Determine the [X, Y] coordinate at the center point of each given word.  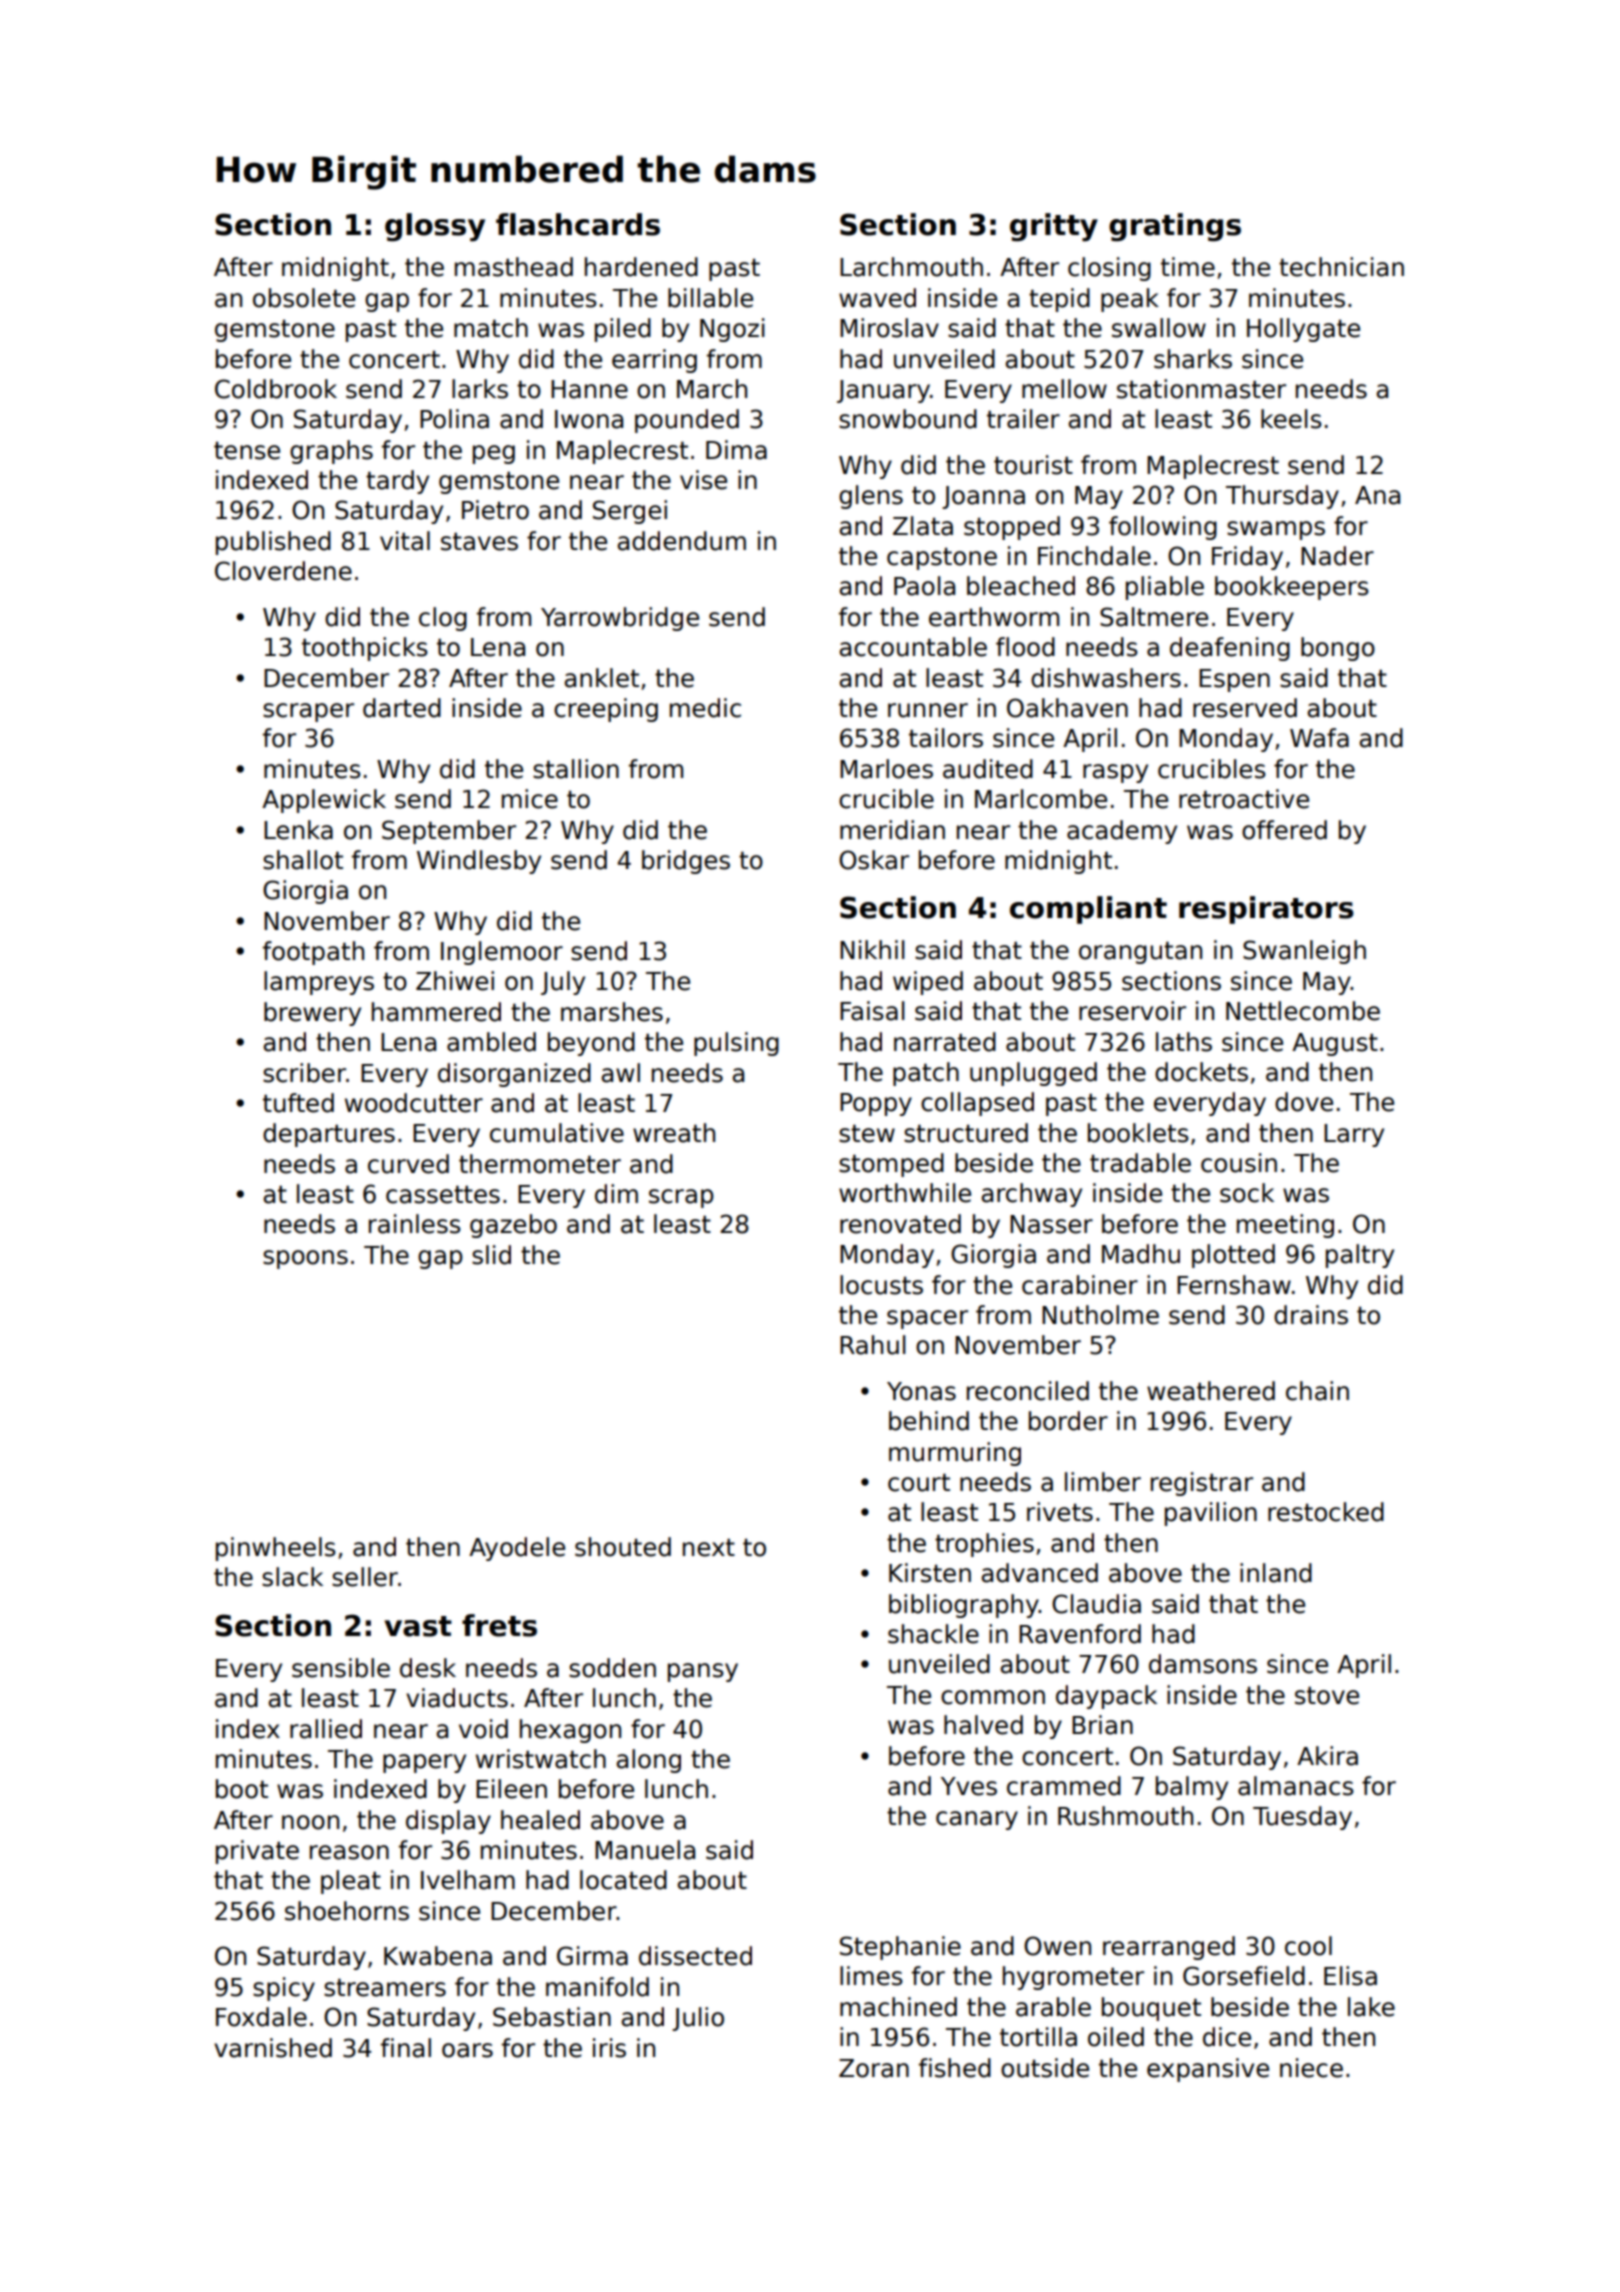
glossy [435, 227]
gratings [1175, 227]
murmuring [955, 1454]
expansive [1208, 2070]
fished [955, 2068]
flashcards [578, 224]
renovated [900, 1224]
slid [491, 1255]
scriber [304, 1073]
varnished [273, 2048]
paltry [1360, 1256]
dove [1304, 1102]
